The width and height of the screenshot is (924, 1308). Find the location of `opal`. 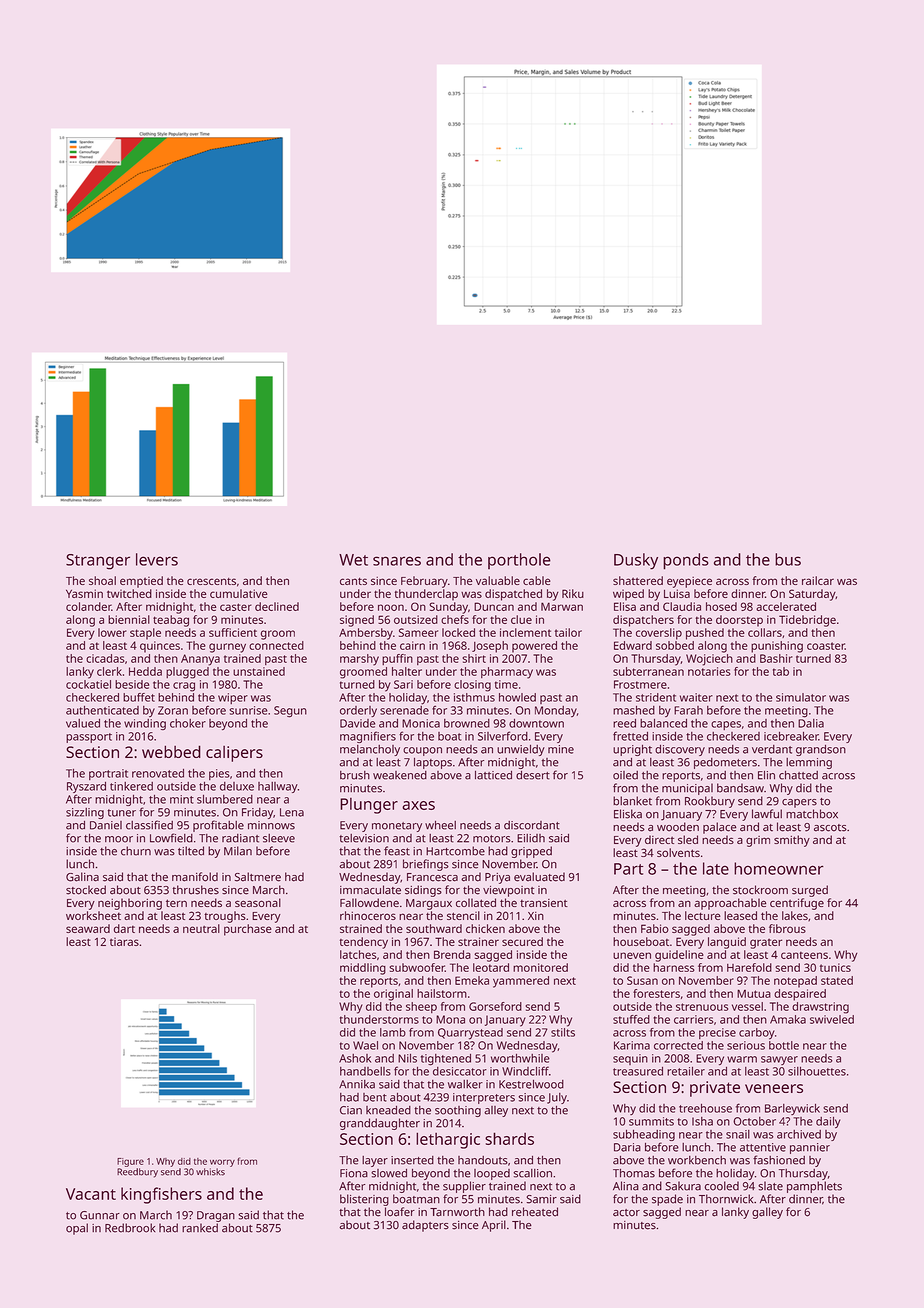

opal is located at coordinates (77, 1229).
